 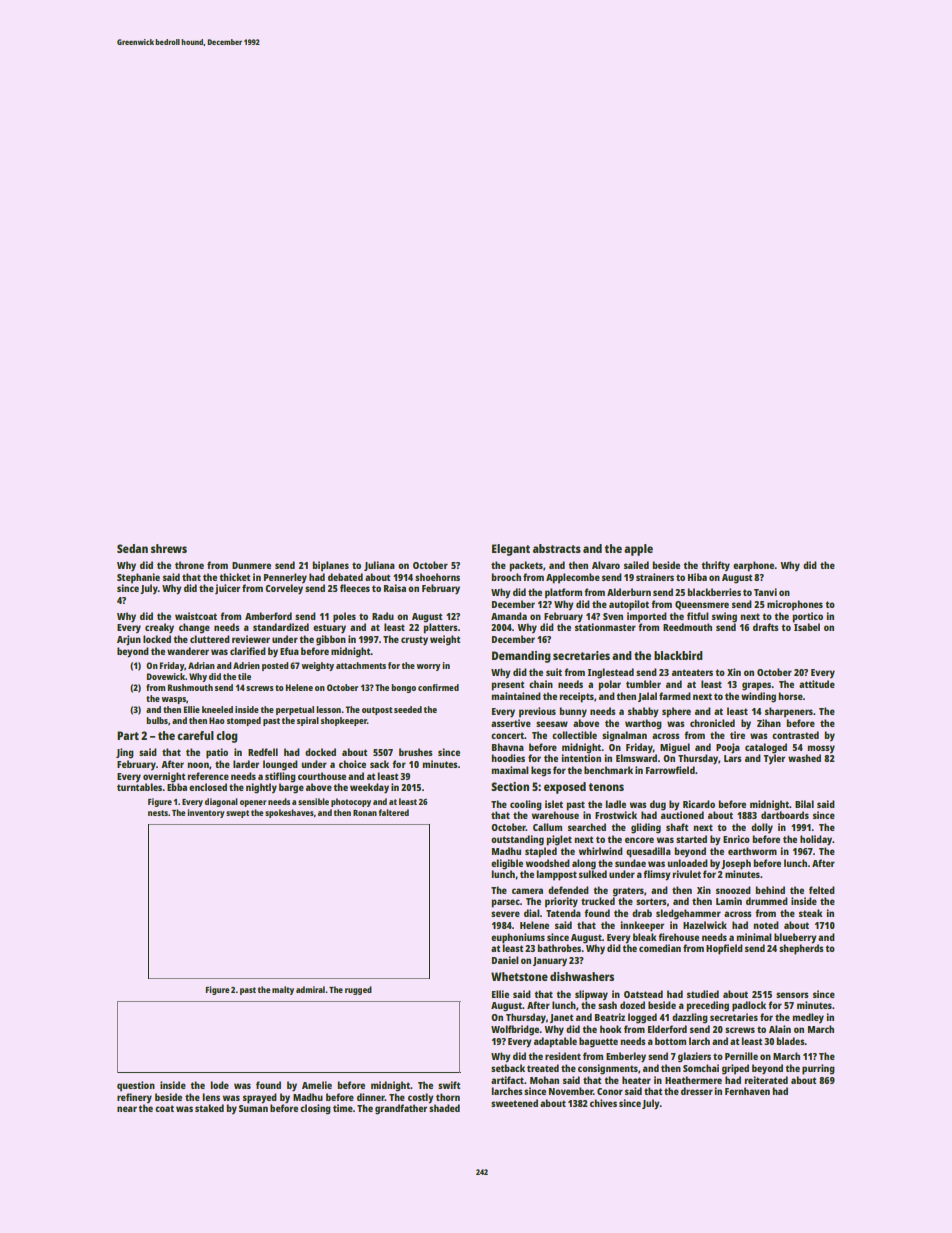 I want to click on sharpeners, so click(x=789, y=712).
